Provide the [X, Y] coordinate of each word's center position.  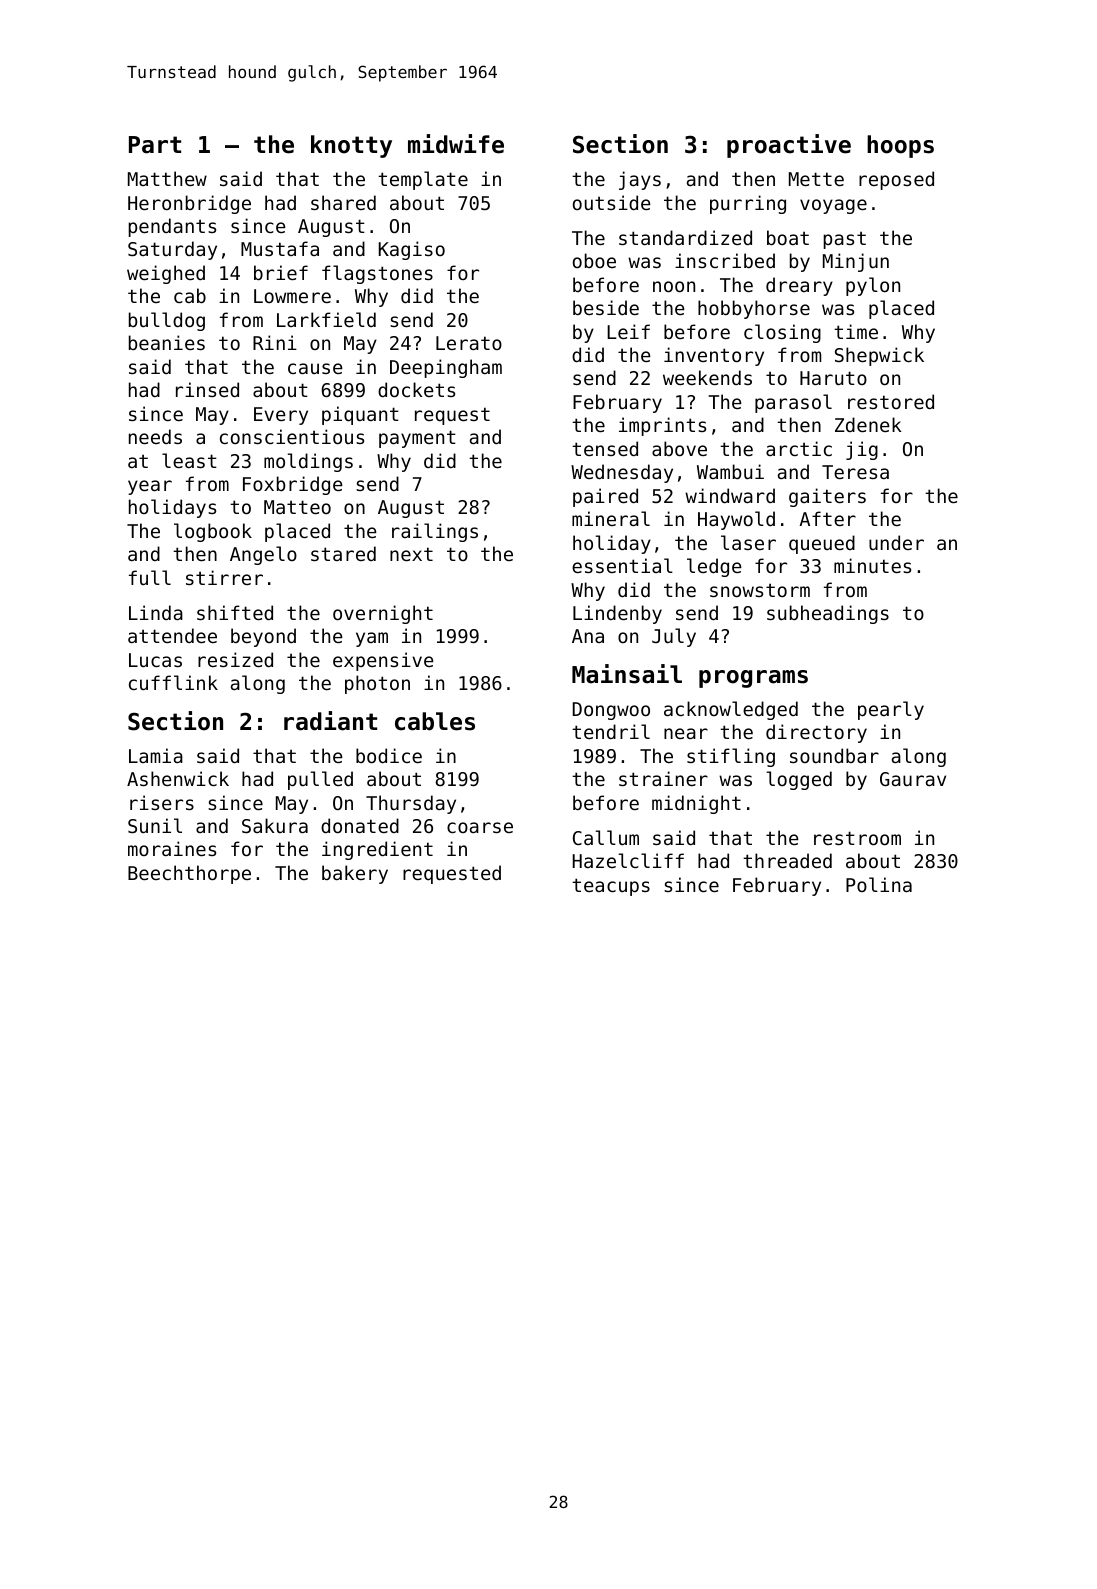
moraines [172, 848]
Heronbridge [189, 204]
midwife [456, 144]
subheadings [828, 614]
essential [622, 565]
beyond [263, 637]
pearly [891, 710]
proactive [789, 146]
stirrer [224, 577]
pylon [873, 286]
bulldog [167, 321]
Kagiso [412, 250]
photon [377, 684]
